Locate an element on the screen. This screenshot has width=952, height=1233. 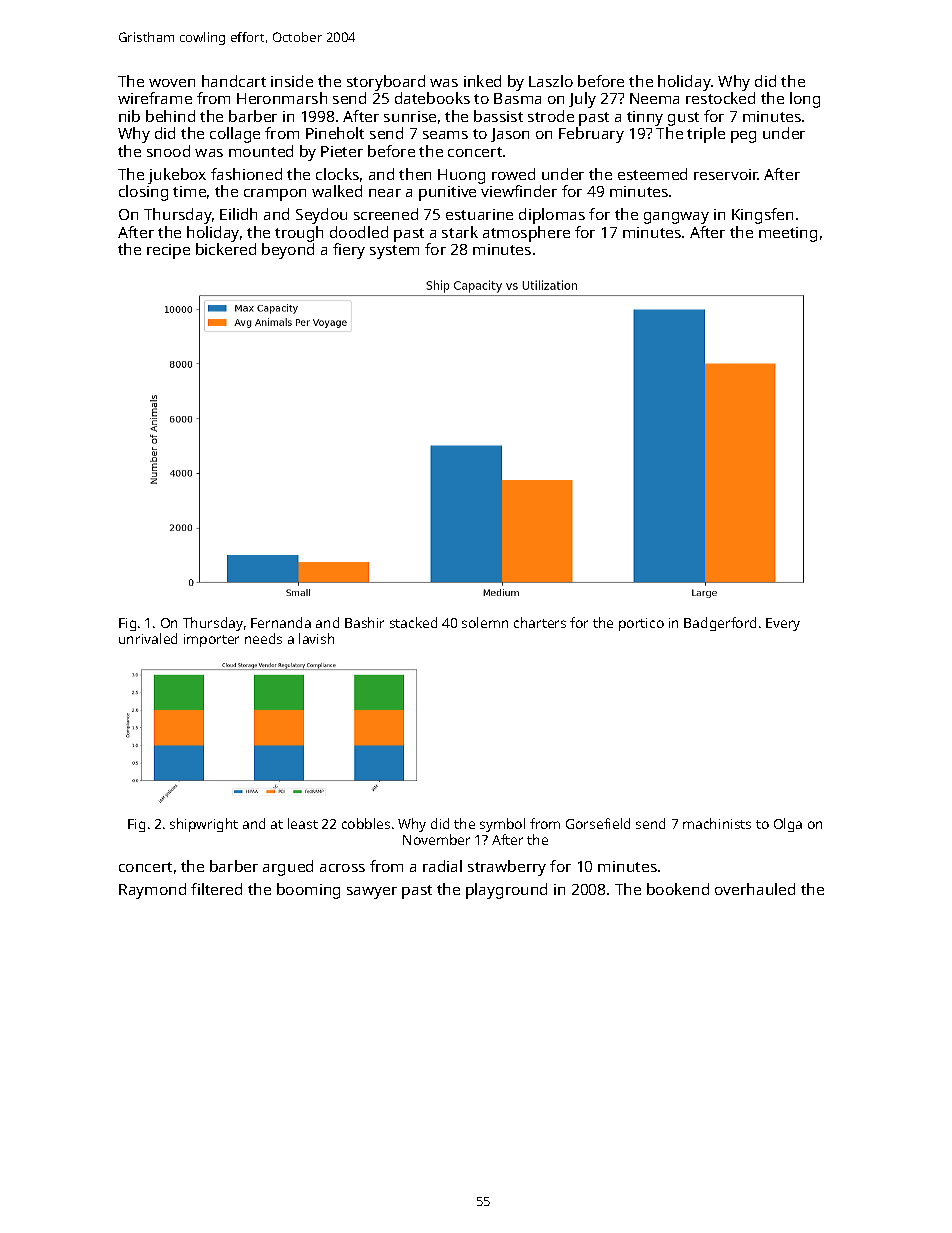
solemn is located at coordinates (485, 622).
